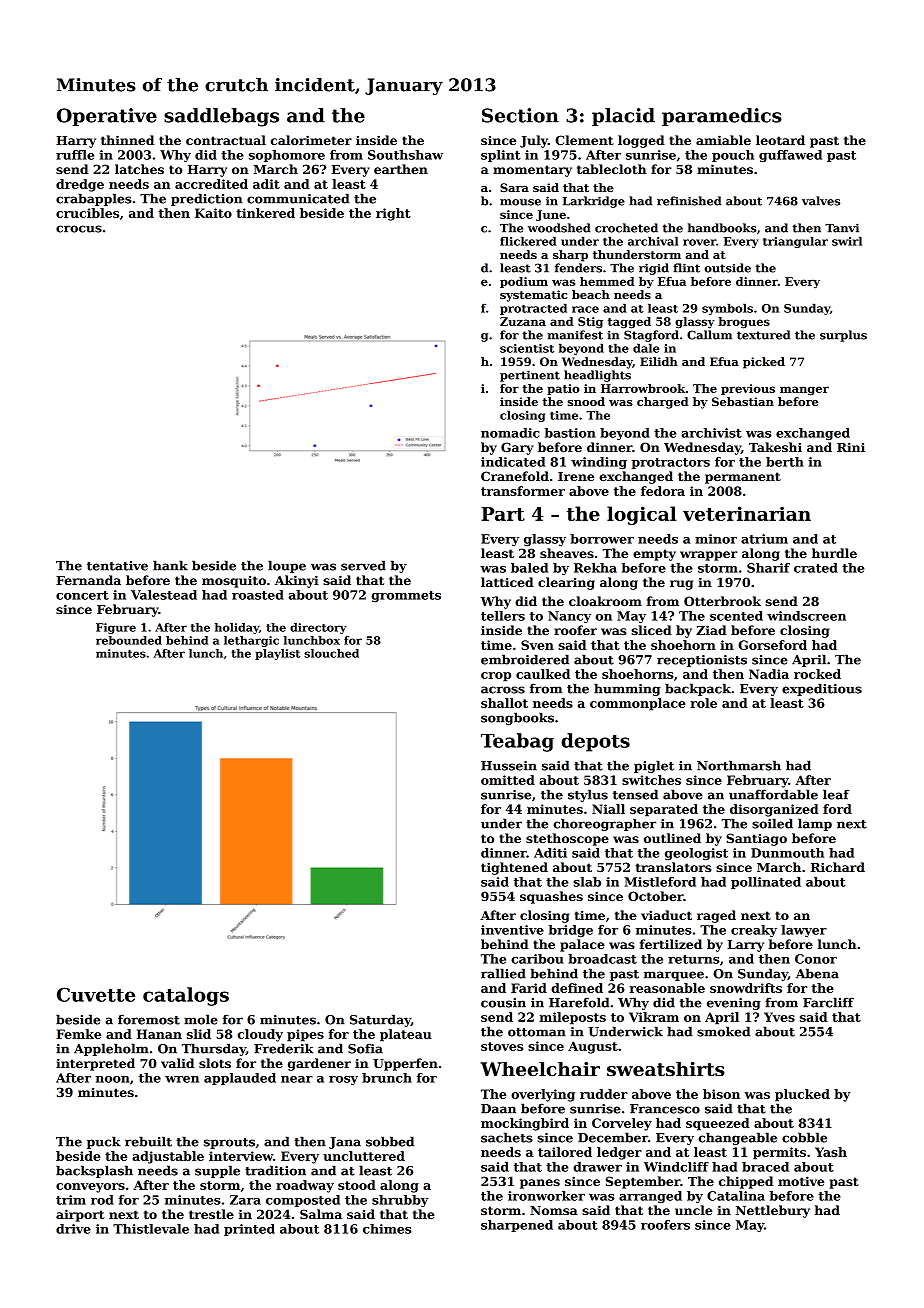 This screenshot has width=924, height=1308. I want to click on paramedics, so click(722, 117).
